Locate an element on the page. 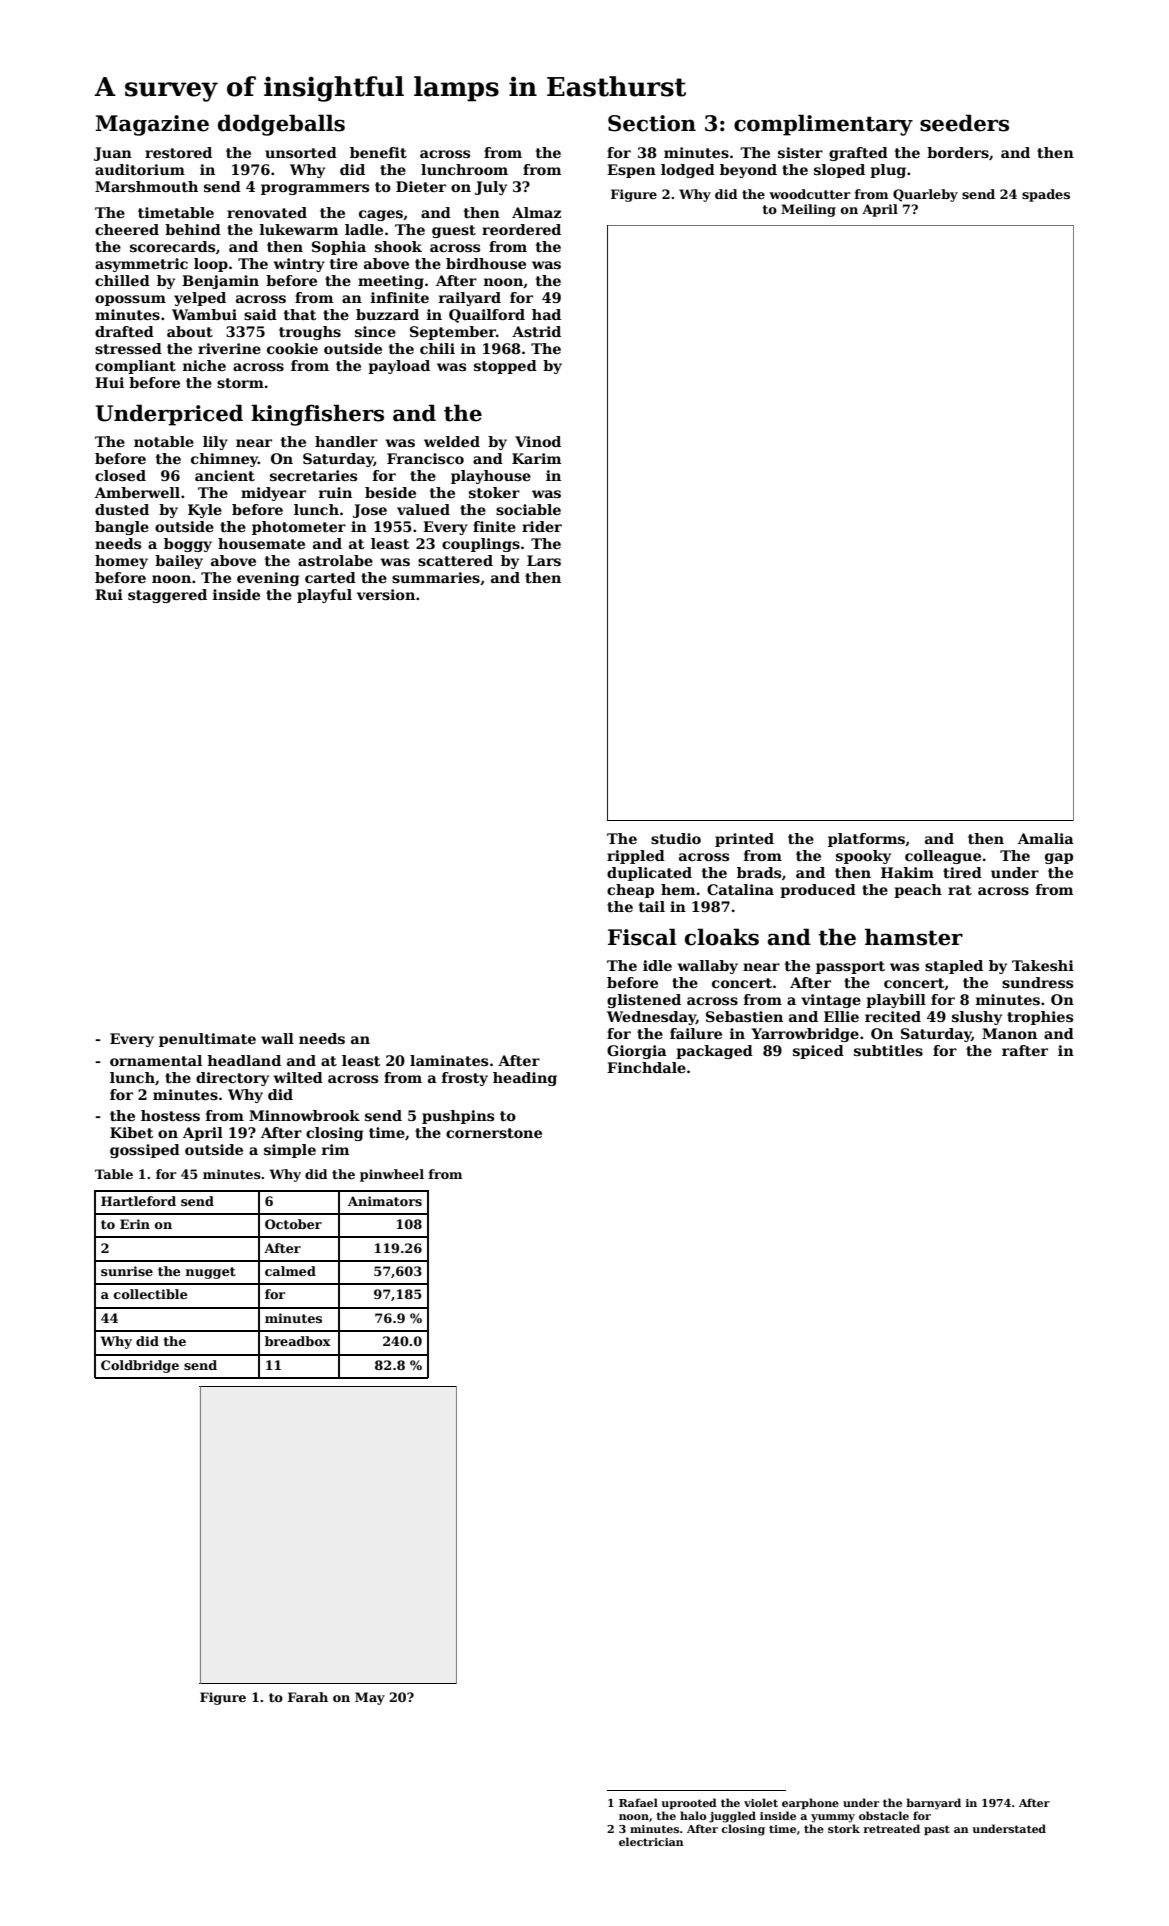 This document has height=1926, width=1169. May is located at coordinates (370, 1698).
